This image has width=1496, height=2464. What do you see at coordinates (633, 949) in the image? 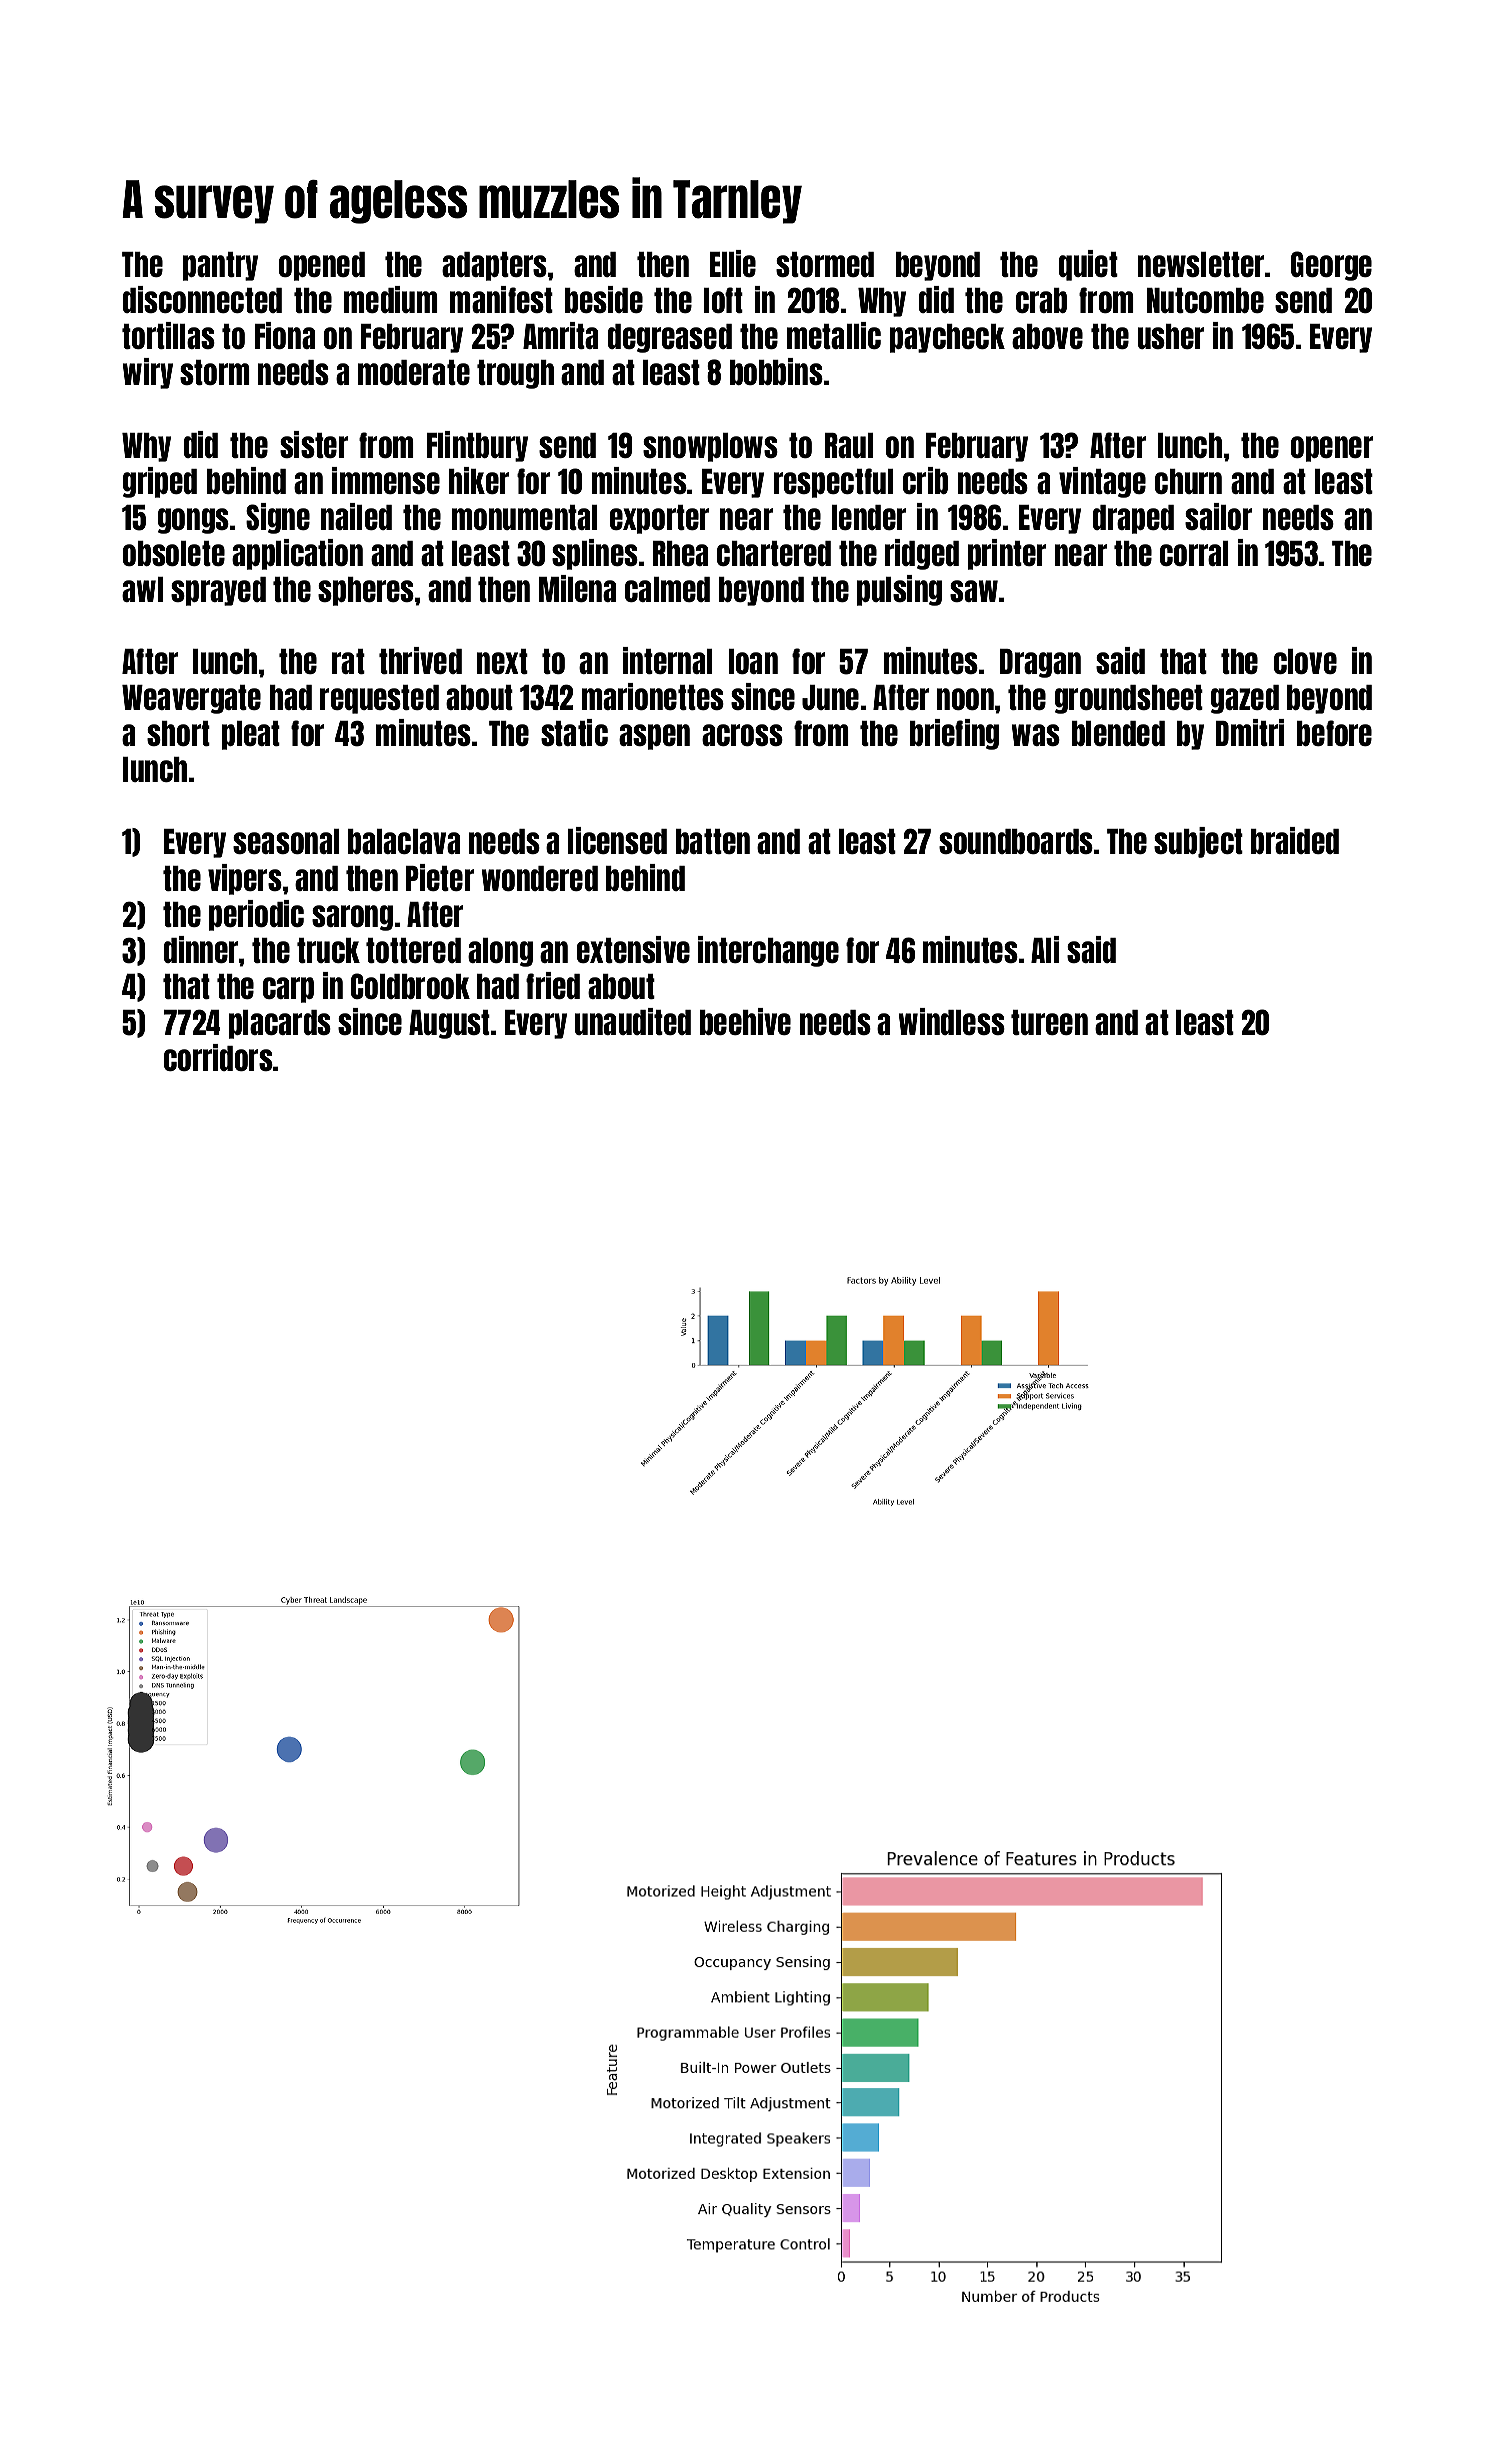
I see `extensive` at bounding box center [633, 949].
